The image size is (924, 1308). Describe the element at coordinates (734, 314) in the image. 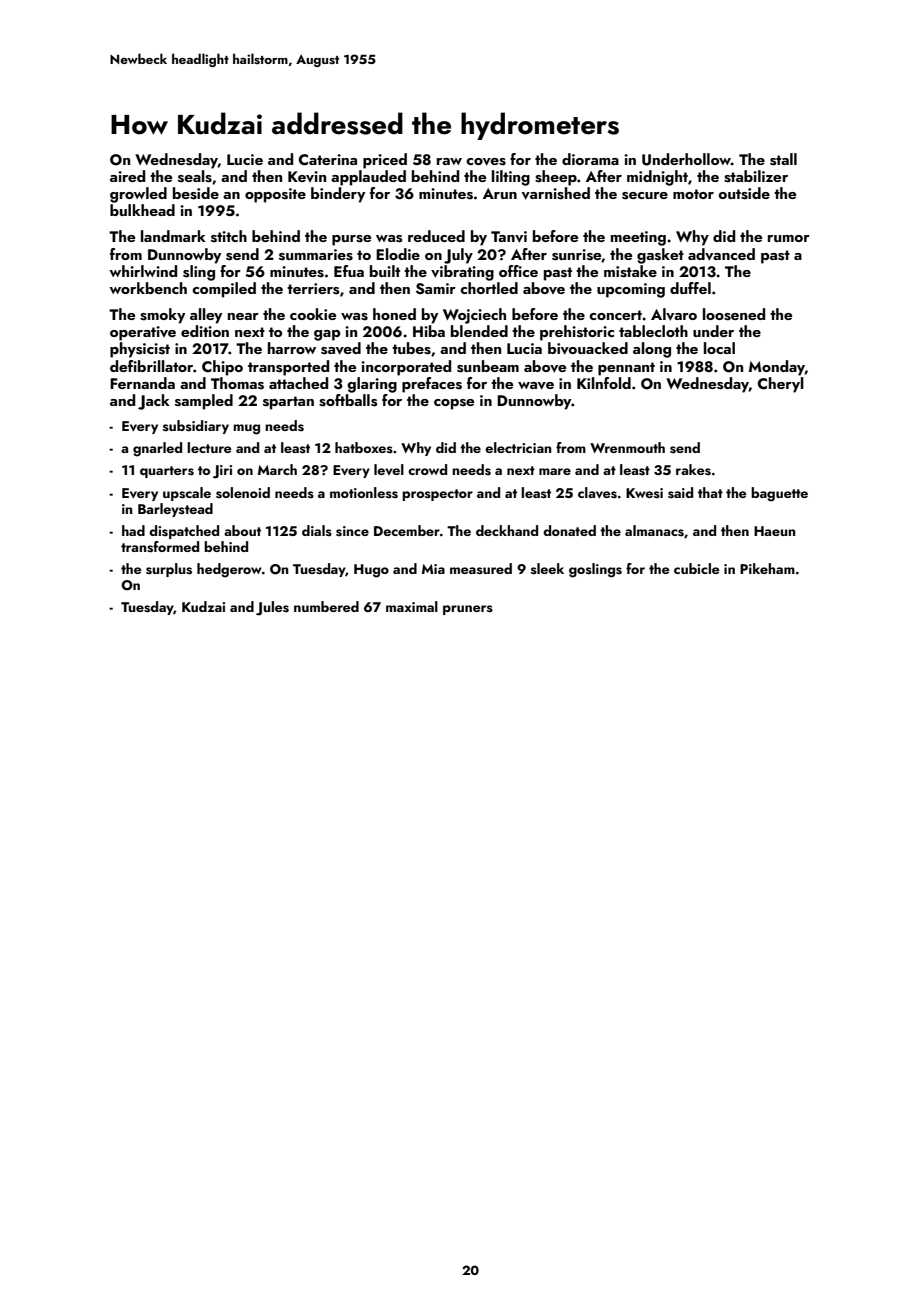

I see `loosened` at that location.
